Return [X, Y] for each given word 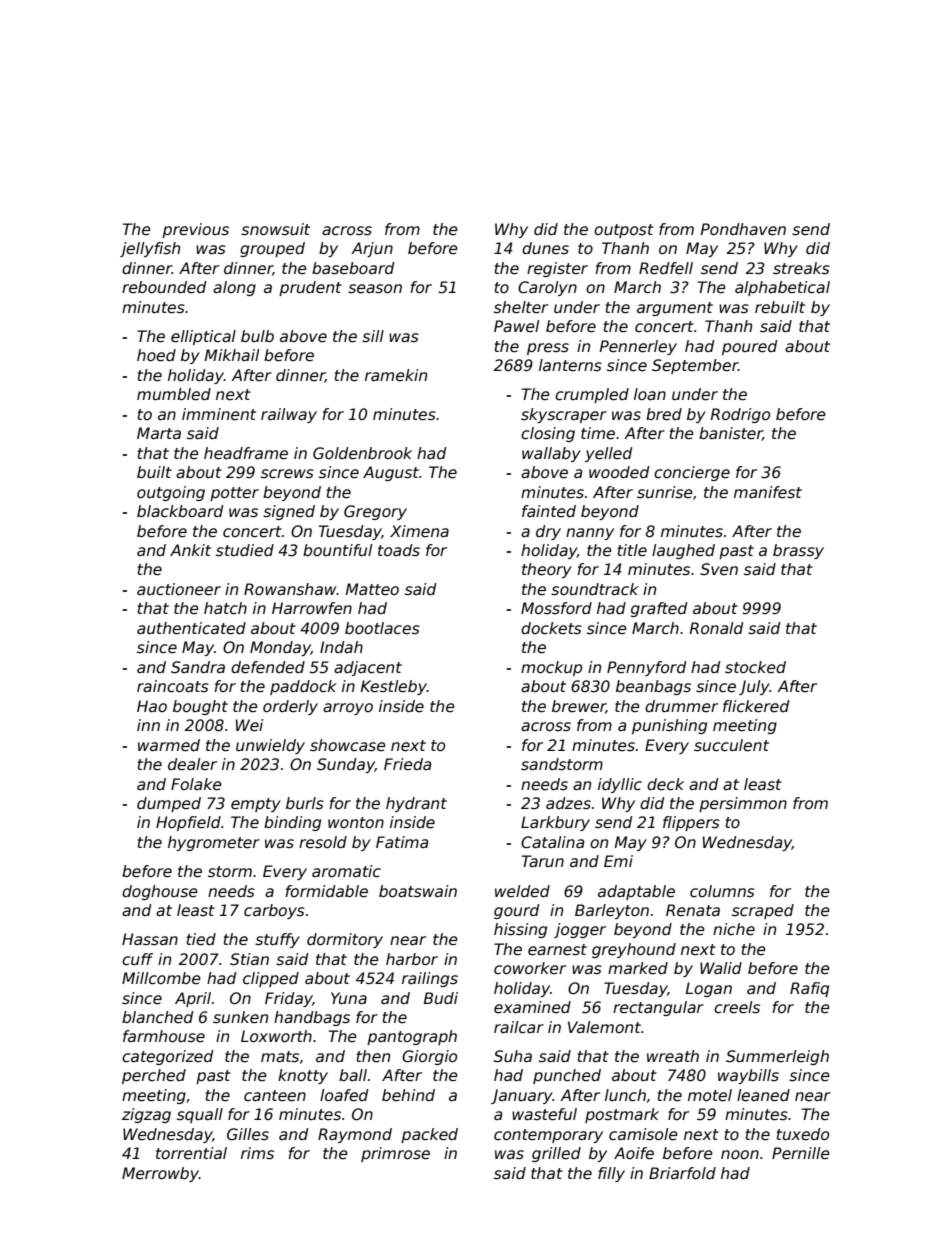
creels [737, 1007]
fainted [549, 511]
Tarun [542, 861]
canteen [275, 1096]
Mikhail [232, 355]
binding [292, 823]
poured [750, 347]
